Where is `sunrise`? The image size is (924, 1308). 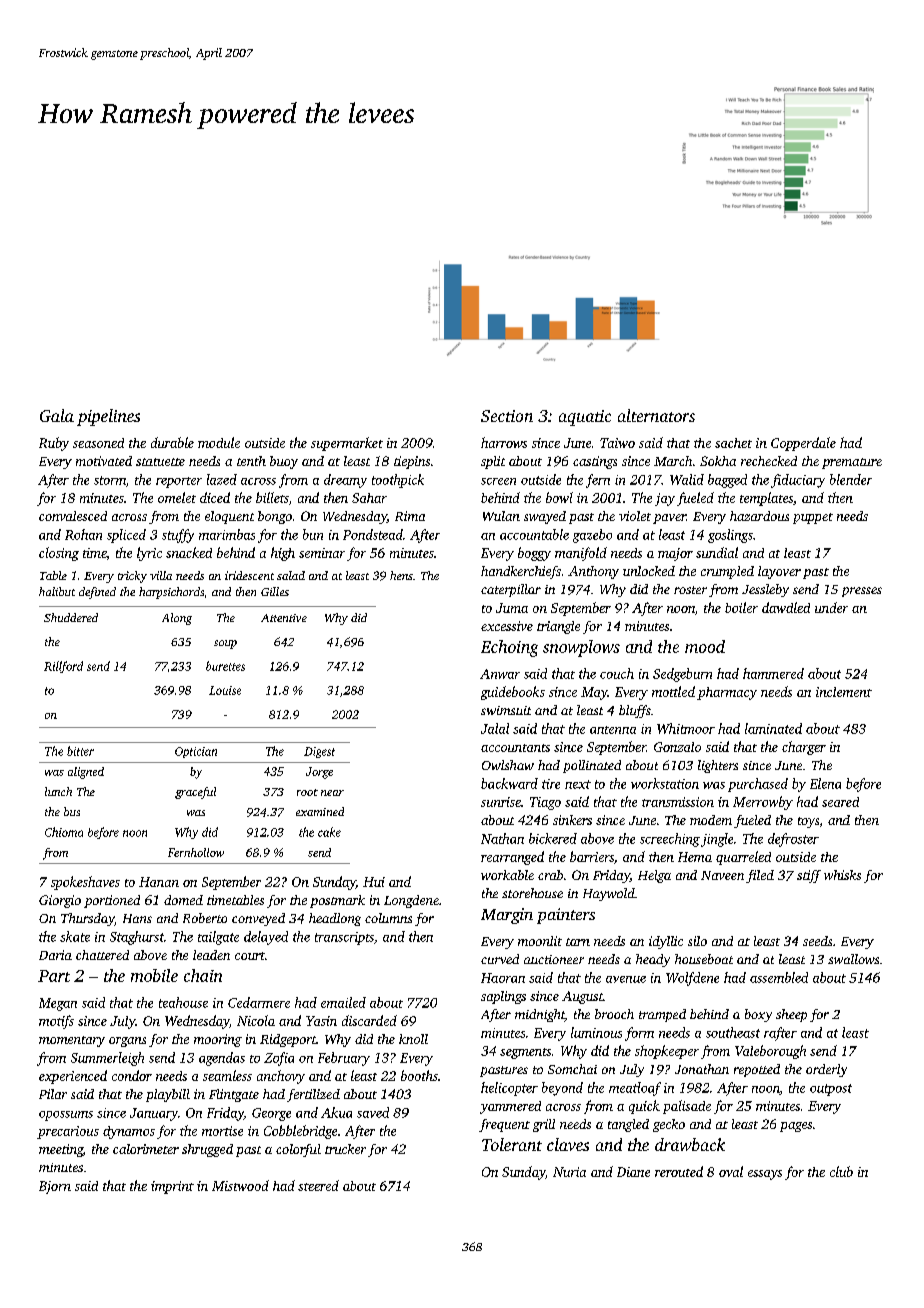 sunrise is located at coordinates (501, 802).
